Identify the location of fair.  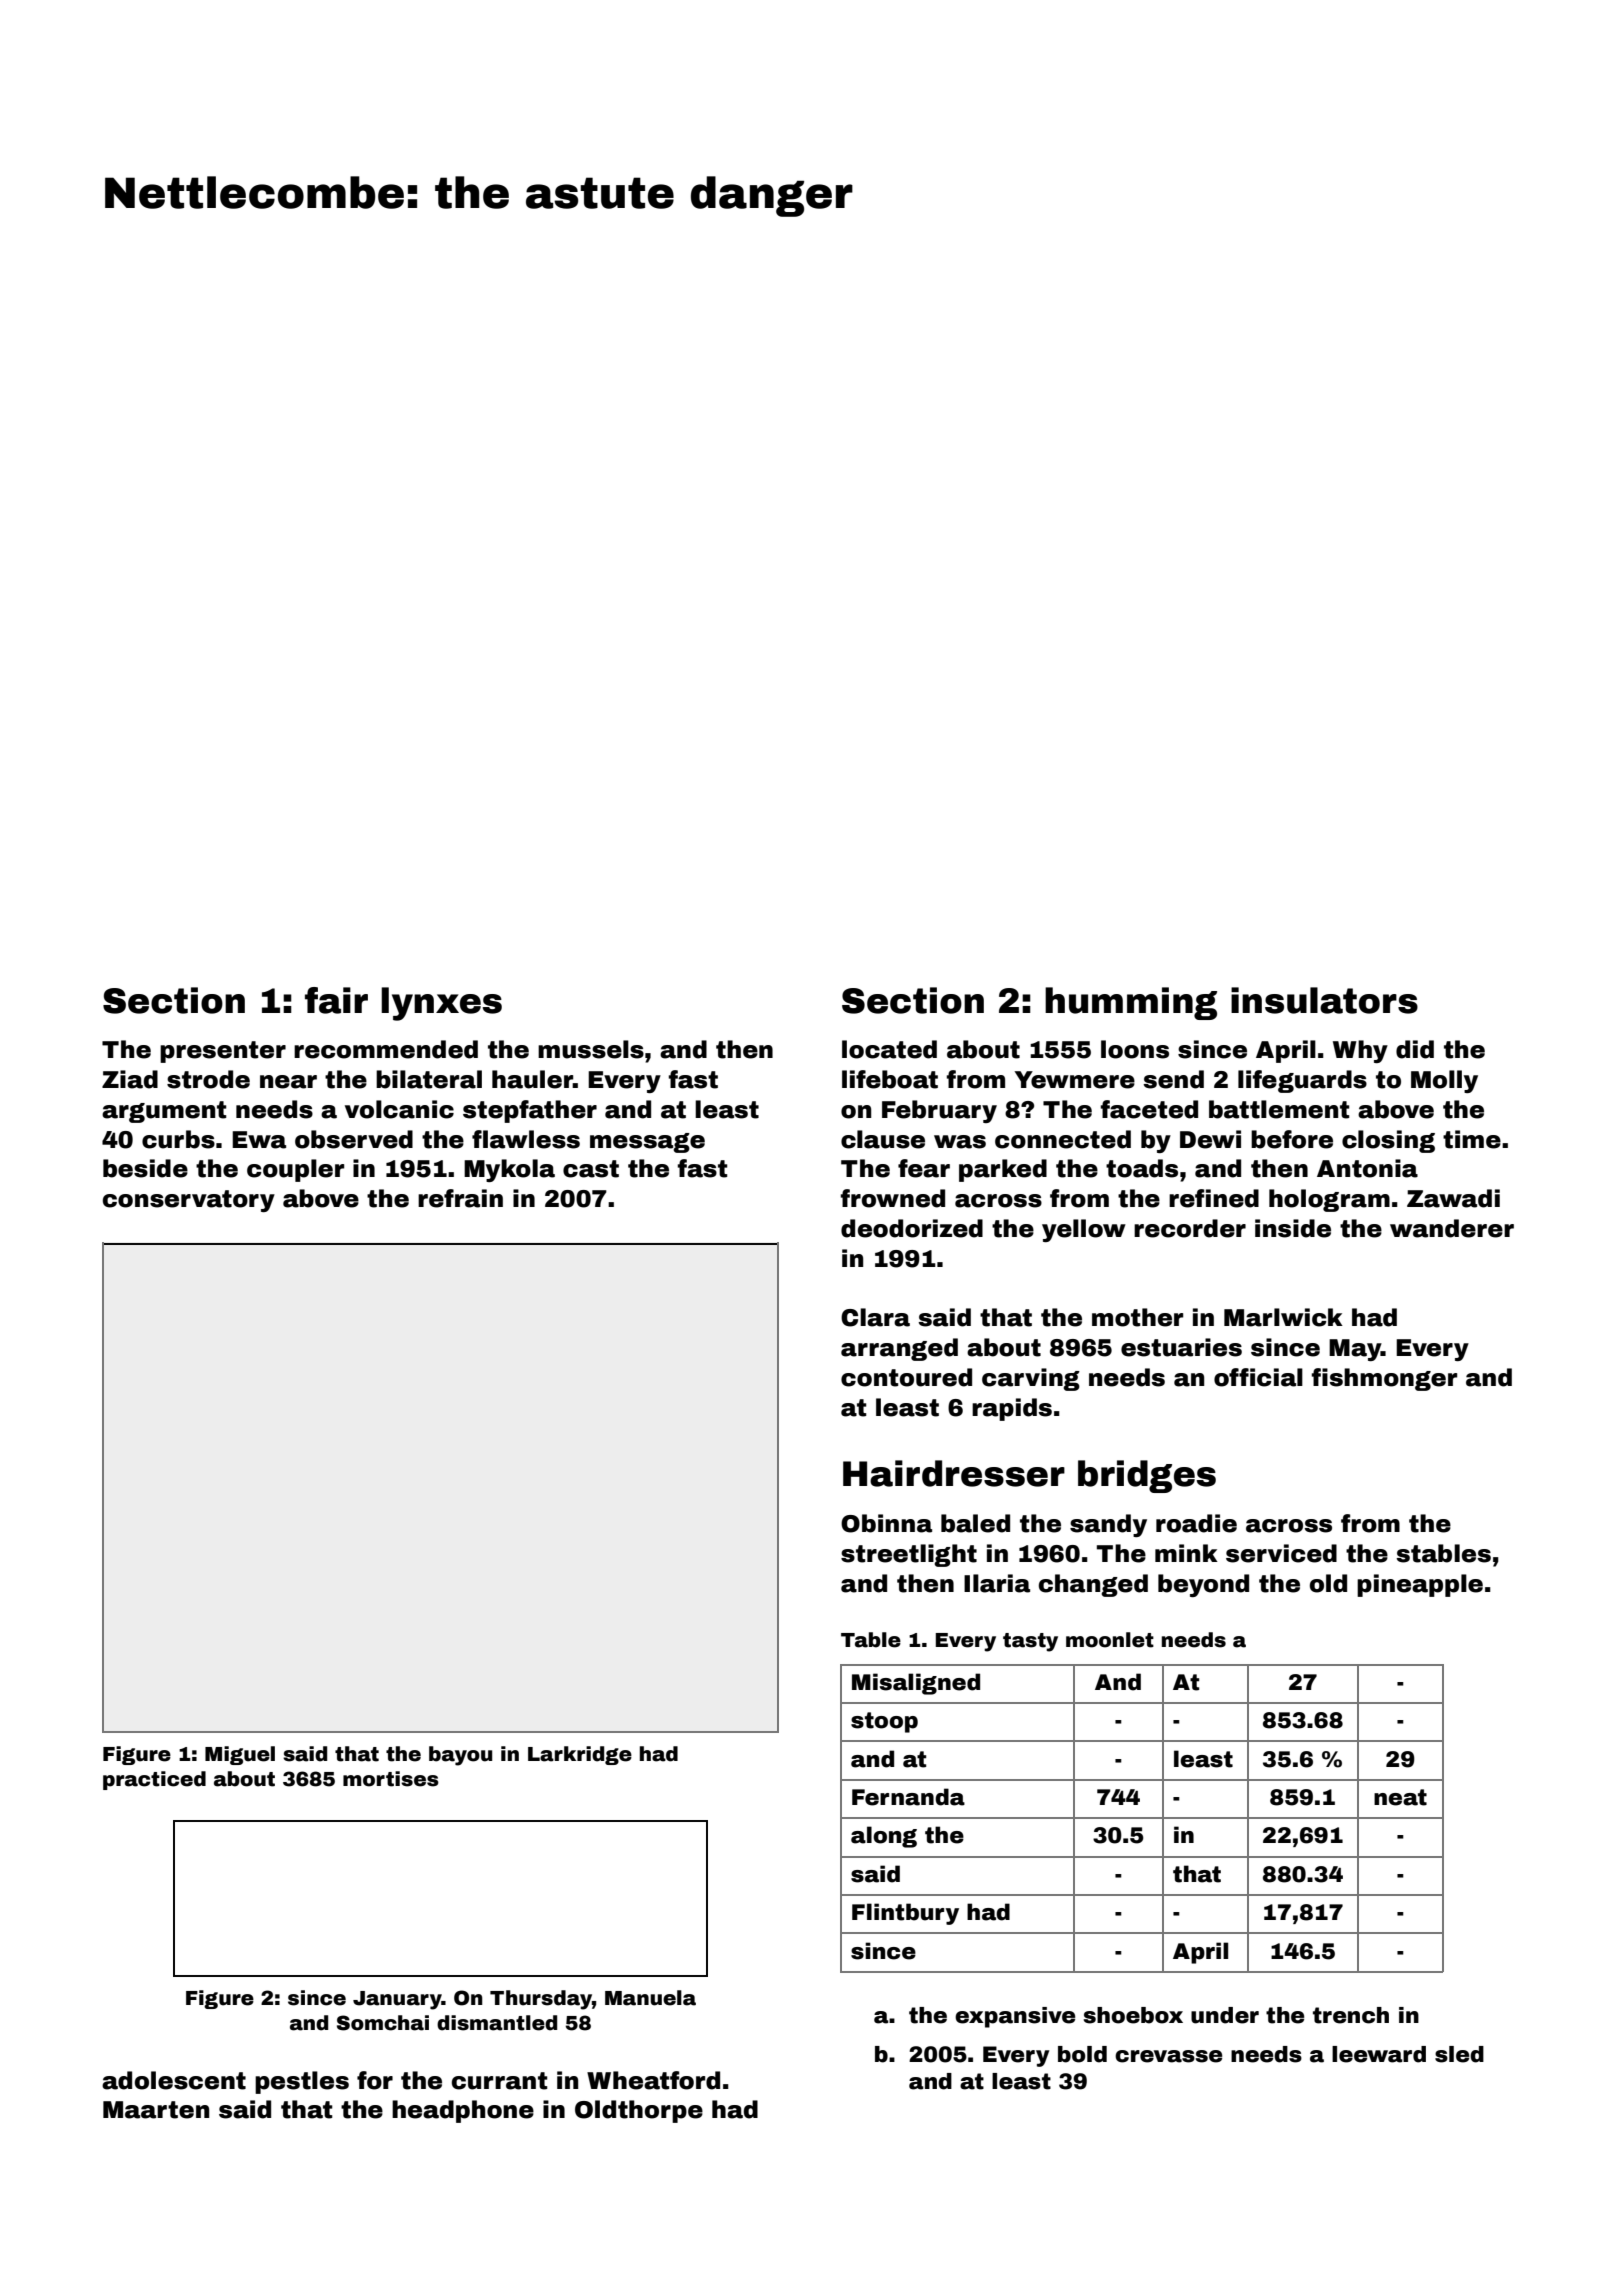
(336, 1000).
